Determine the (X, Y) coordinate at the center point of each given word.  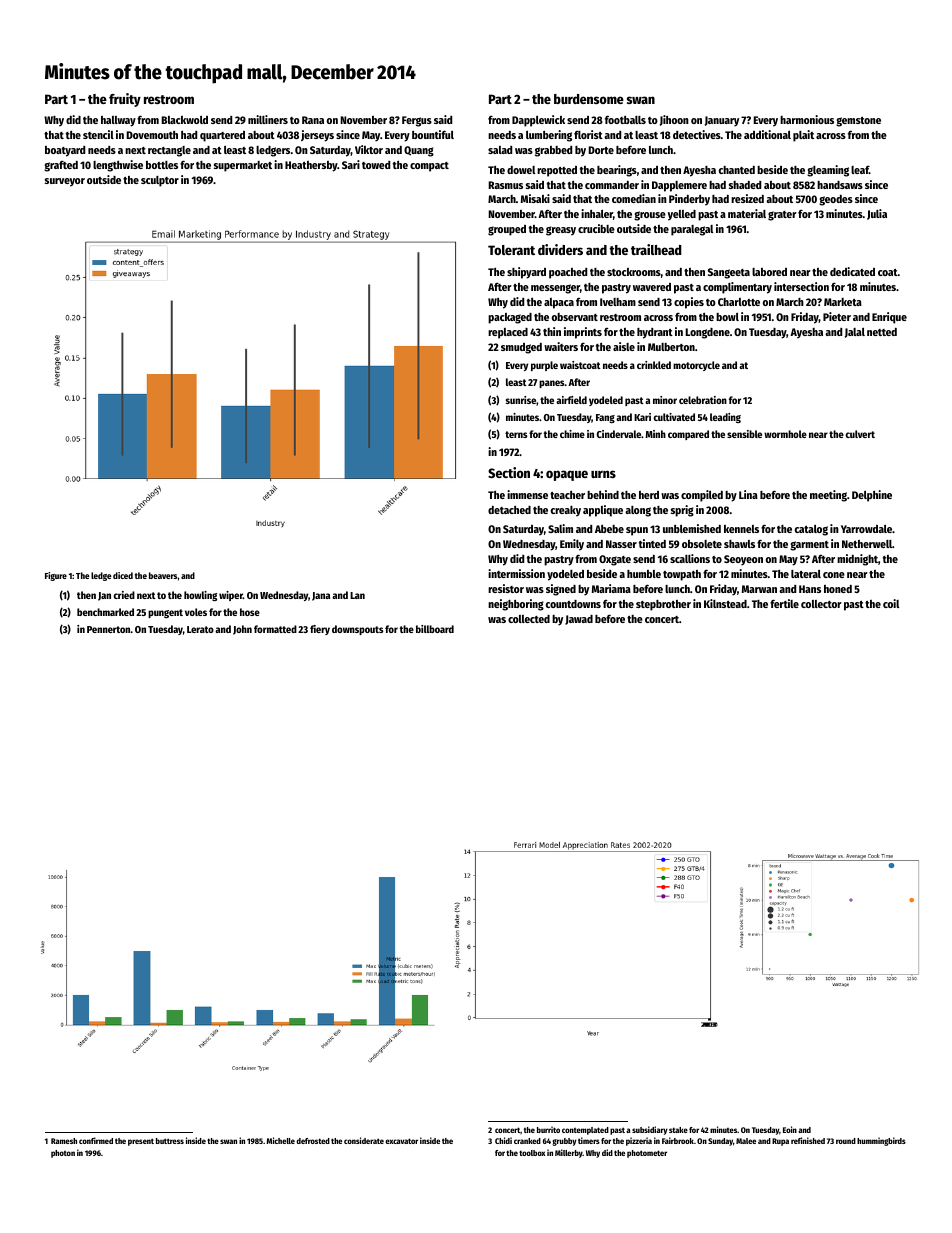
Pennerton (109, 629)
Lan (357, 595)
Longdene (707, 333)
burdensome (589, 99)
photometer (647, 1154)
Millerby (569, 1153)
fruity (125, 100)
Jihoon (674, 120)
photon (63, 1154)
